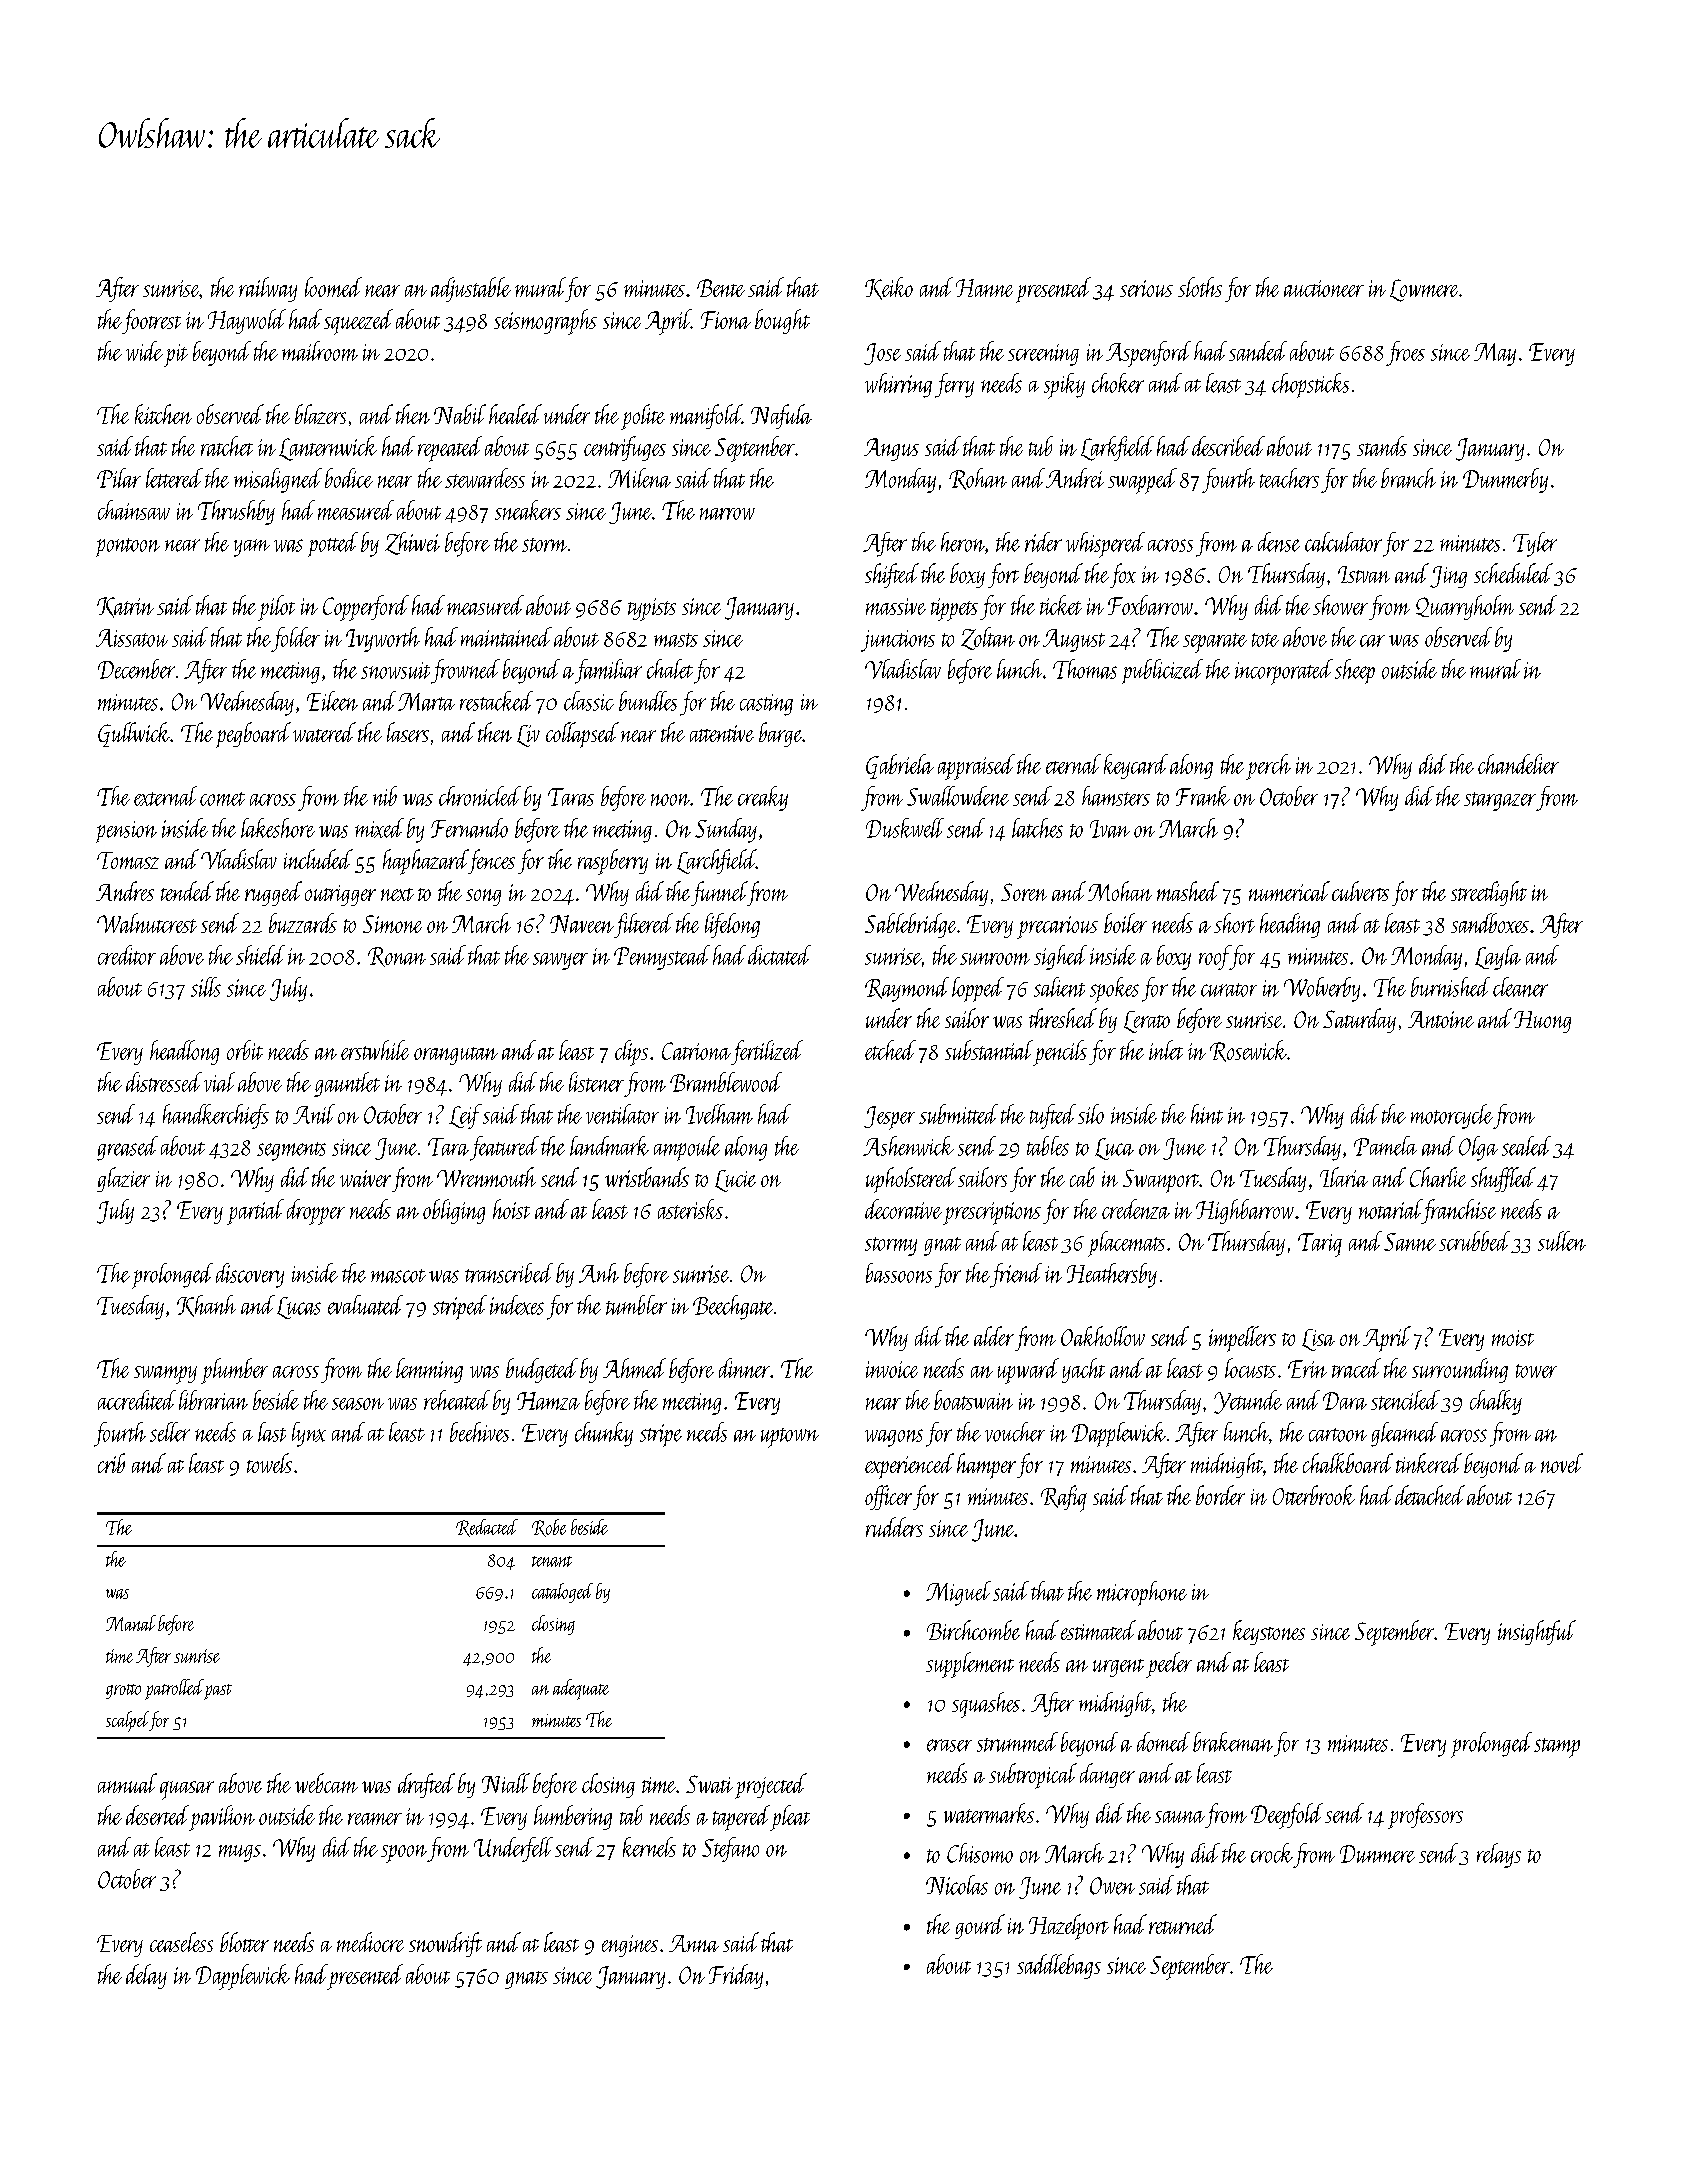 This image has width=1683, height=2178. What do you see at coordinates (131, 1623) in the image?
I see `Manal` at bounding box center [131, 1623].
